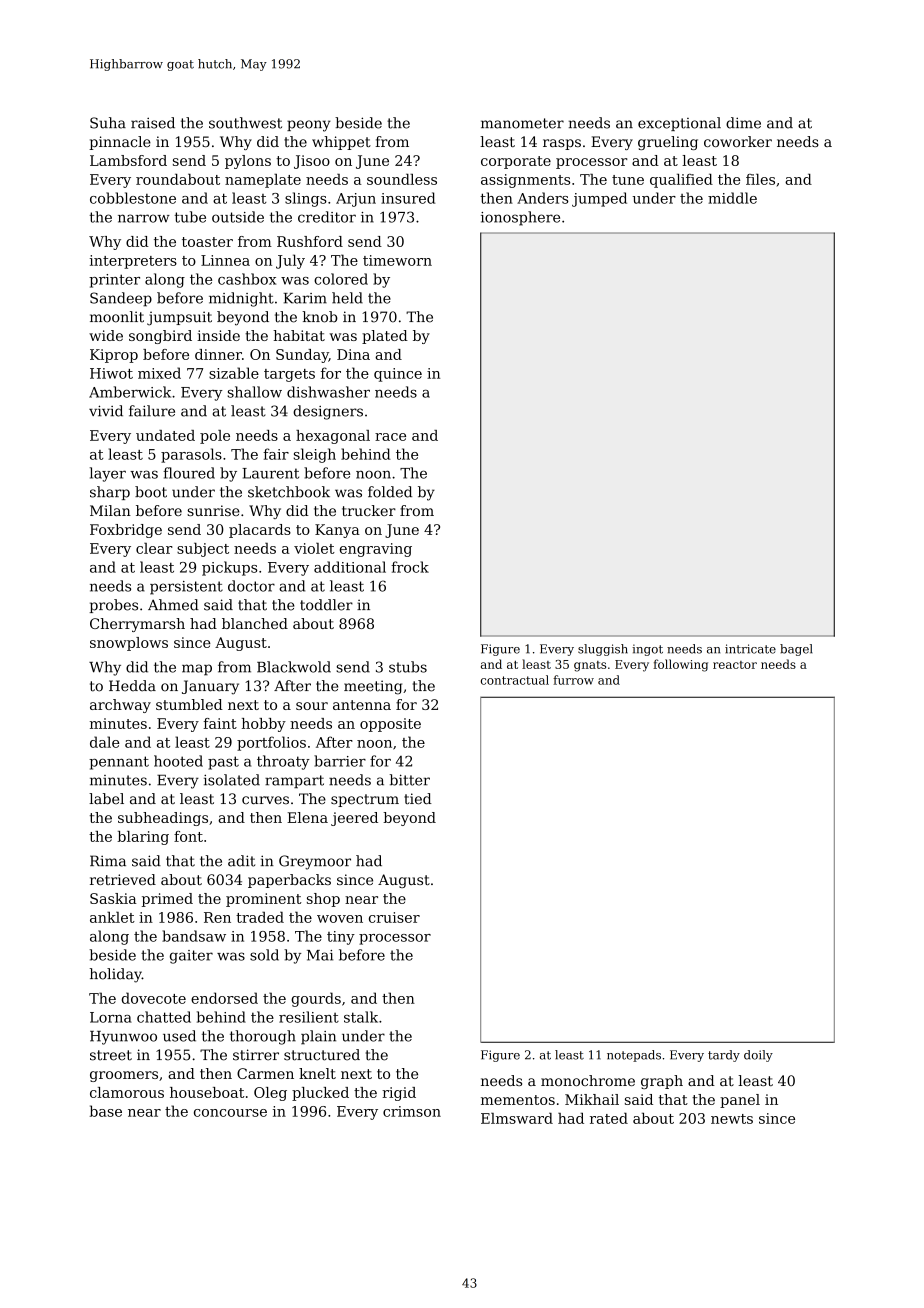  Describe the element at coordinates (522, 123) in the image. I see `manometer` at that location.
